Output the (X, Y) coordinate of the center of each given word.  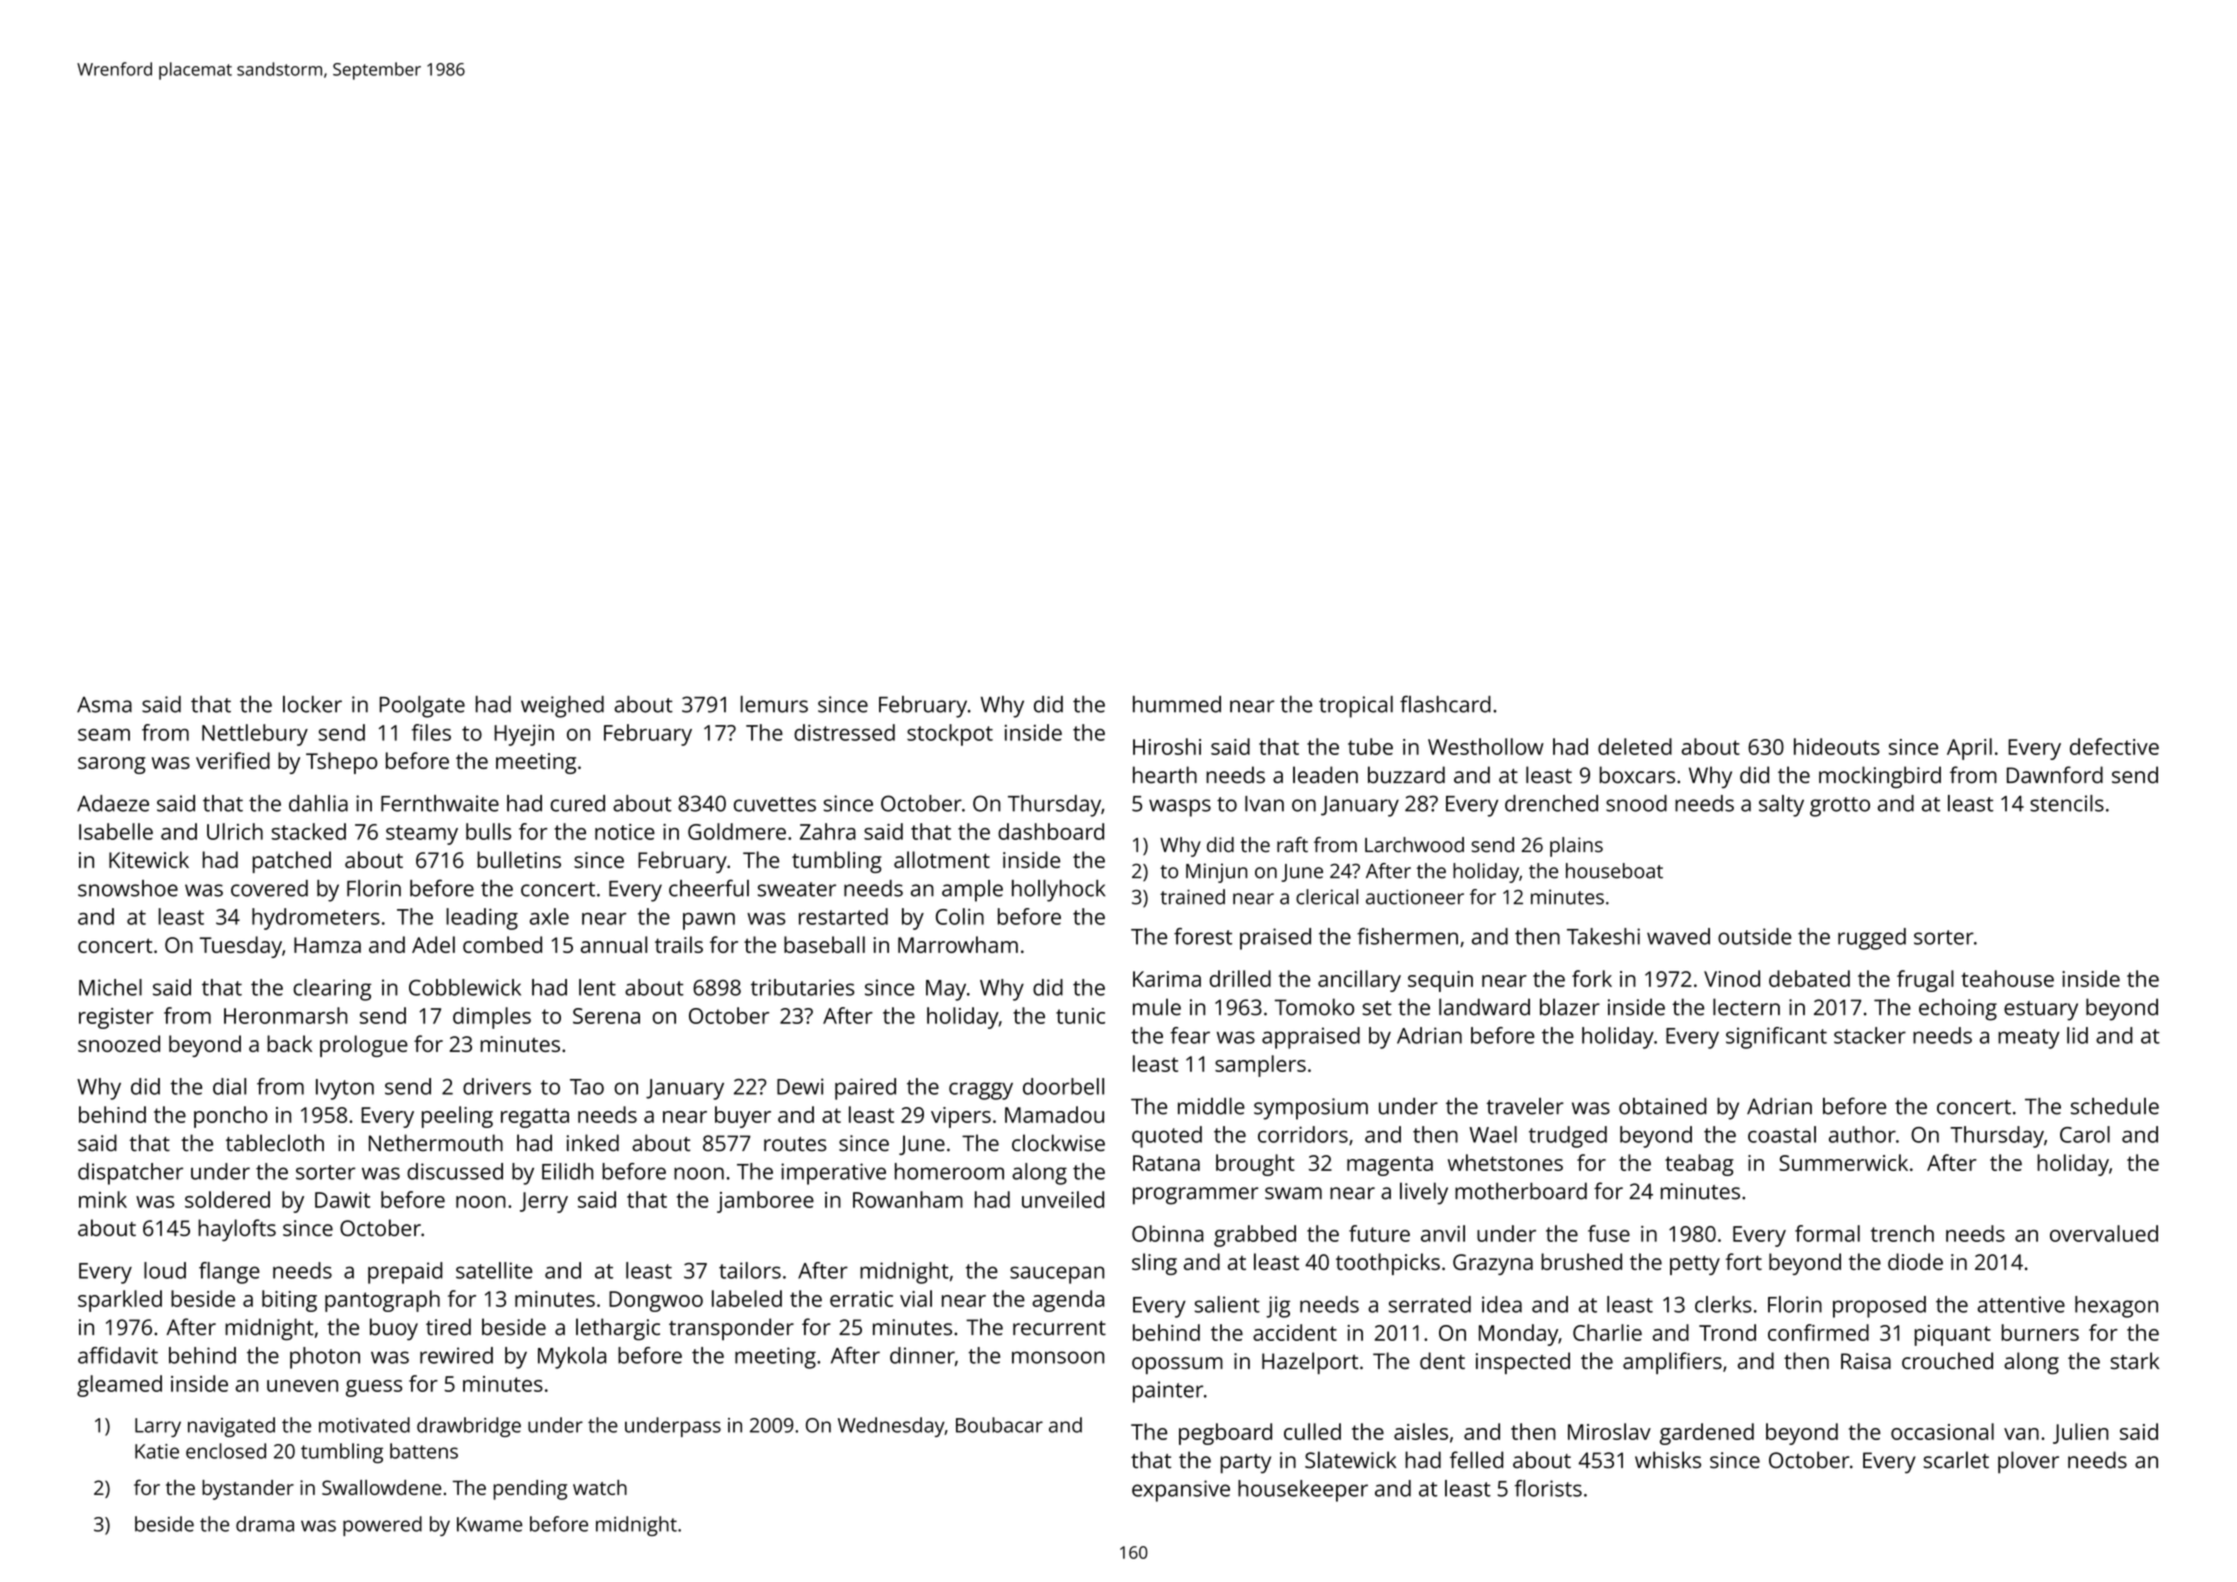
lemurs (774, 704)
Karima (1167, 979)
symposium (1311, 1109)
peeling (457, 1117)
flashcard (1445, 704)
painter (1168, 1392)
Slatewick (1350, 1460)
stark (2134, 1360)
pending (530, 1490)
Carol (2085, 1134)
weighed (562, 707)
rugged (1872, 939)
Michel (110, 987)
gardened (1707, 1434)
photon (325, 1358)
